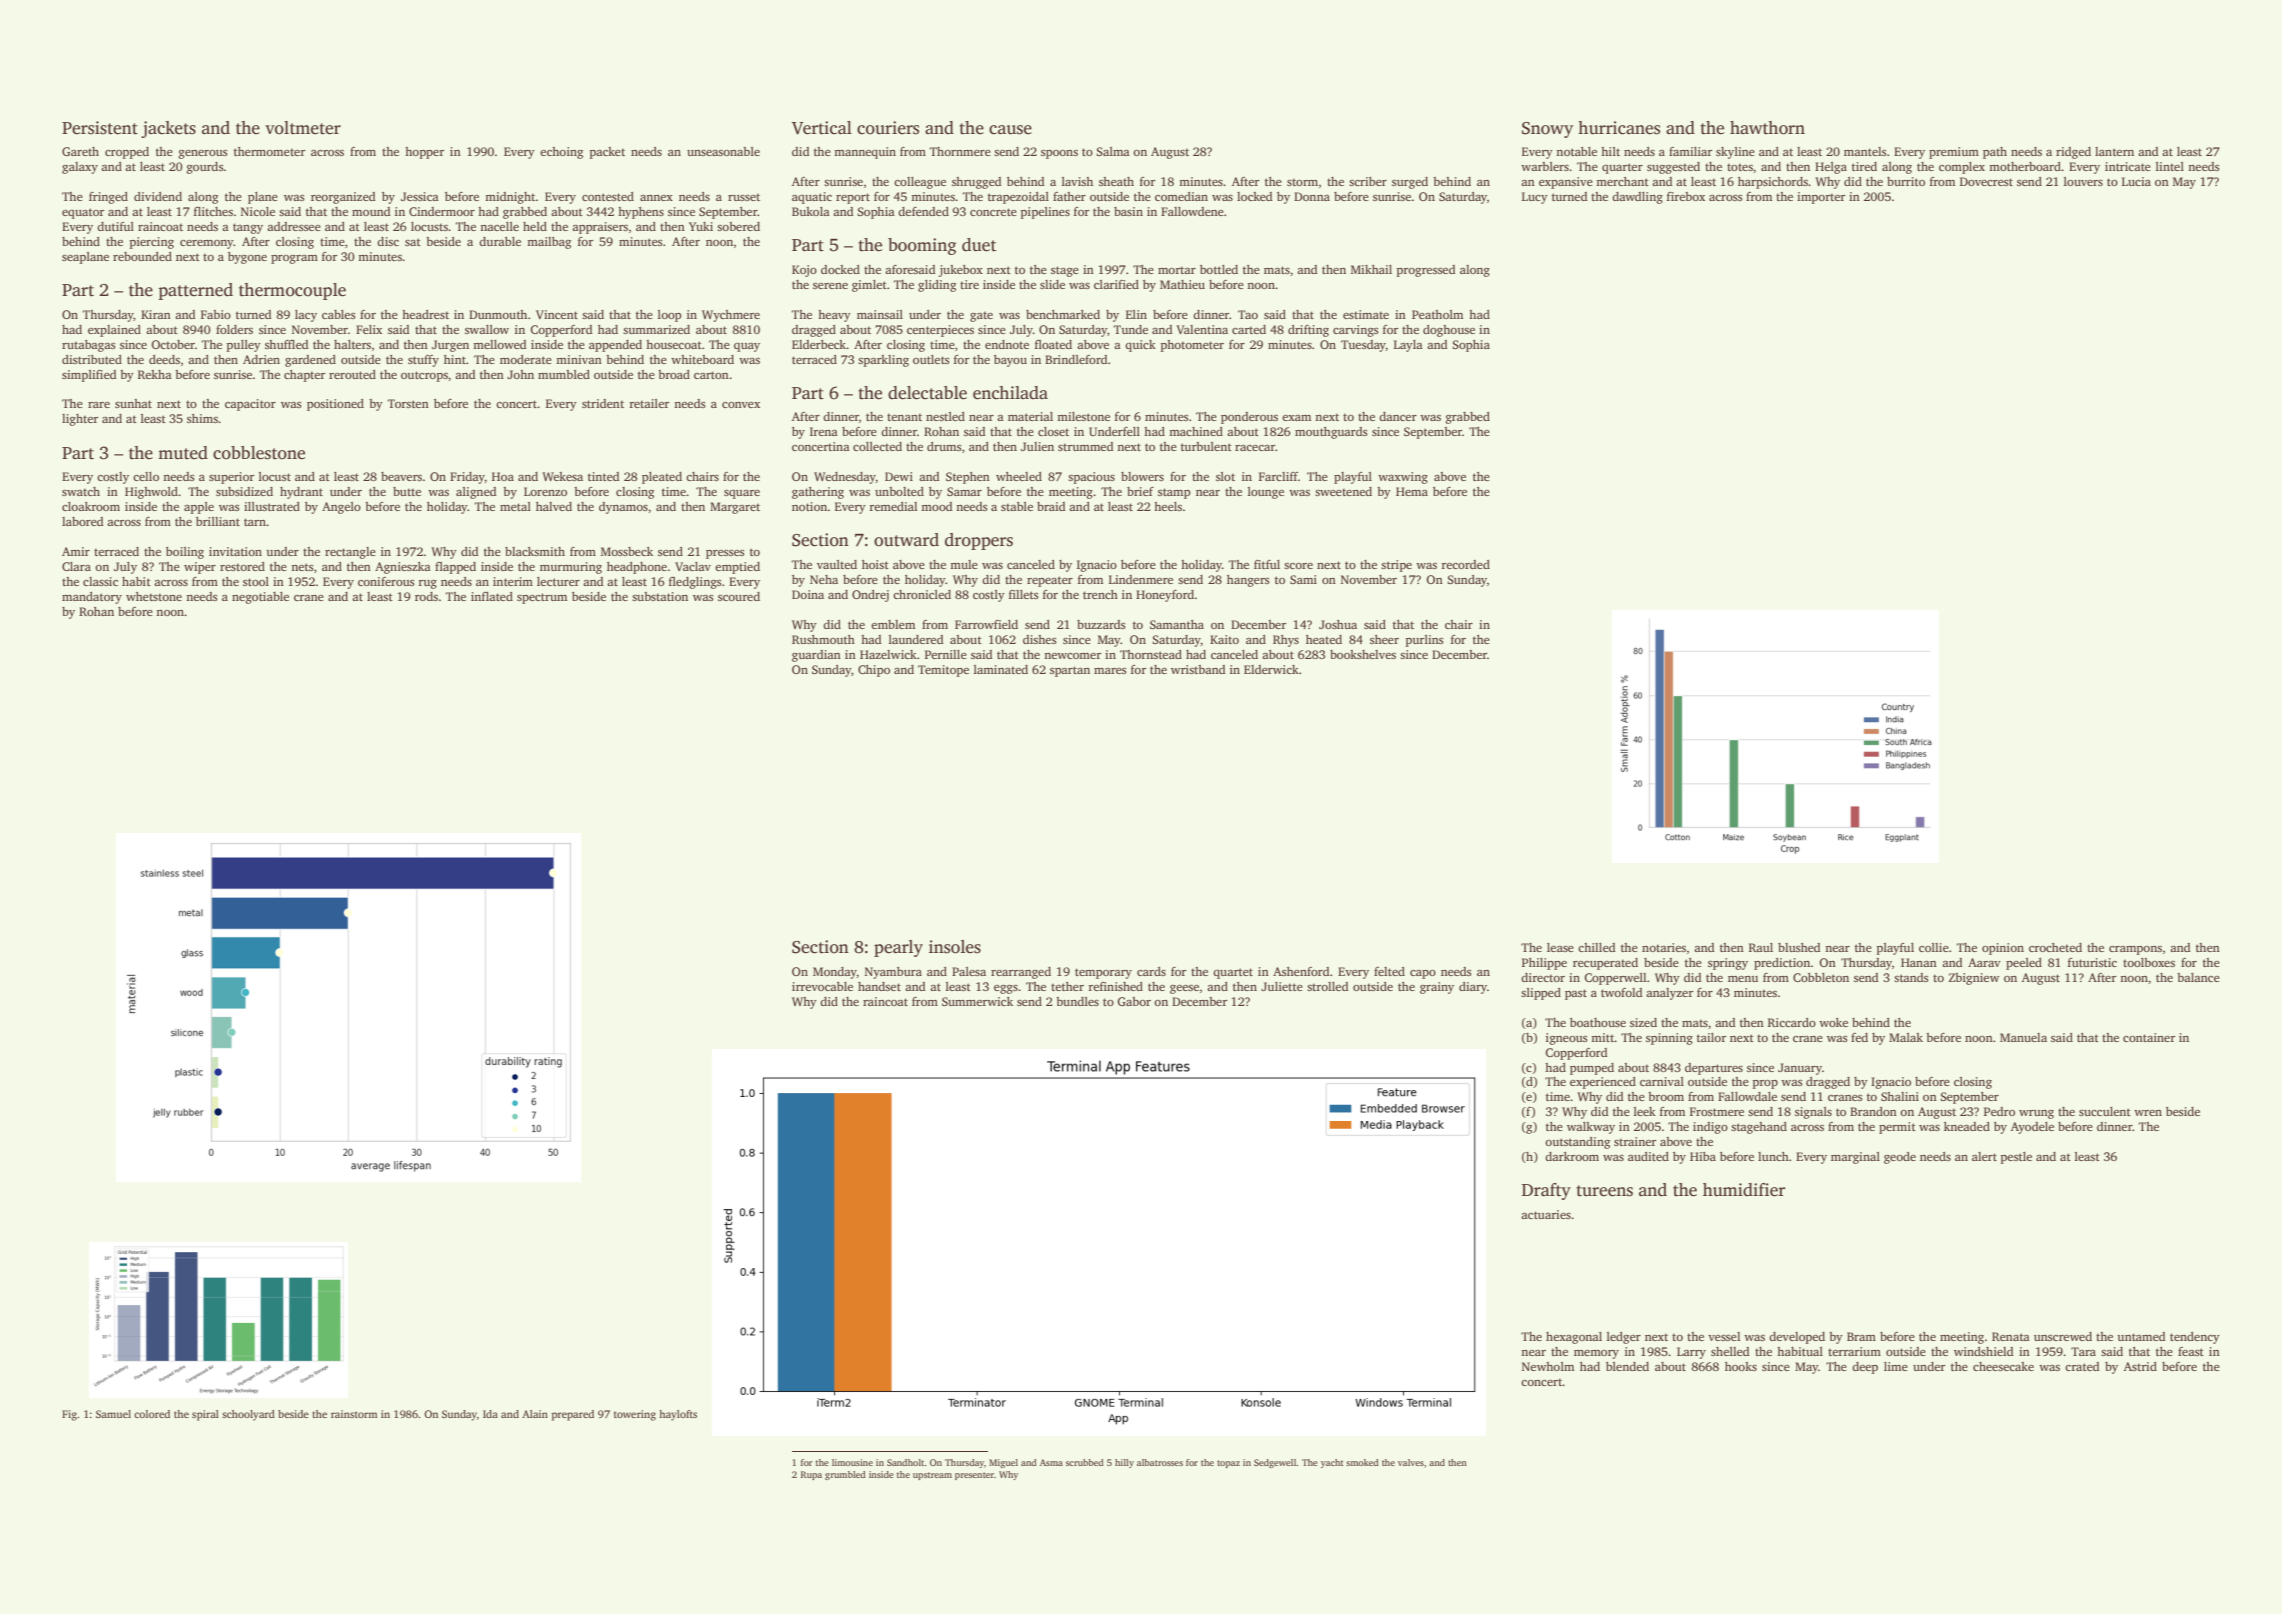 The width and height of the screenshot is (2282, 1614). I want to click on braid, so click(1051, 506).
